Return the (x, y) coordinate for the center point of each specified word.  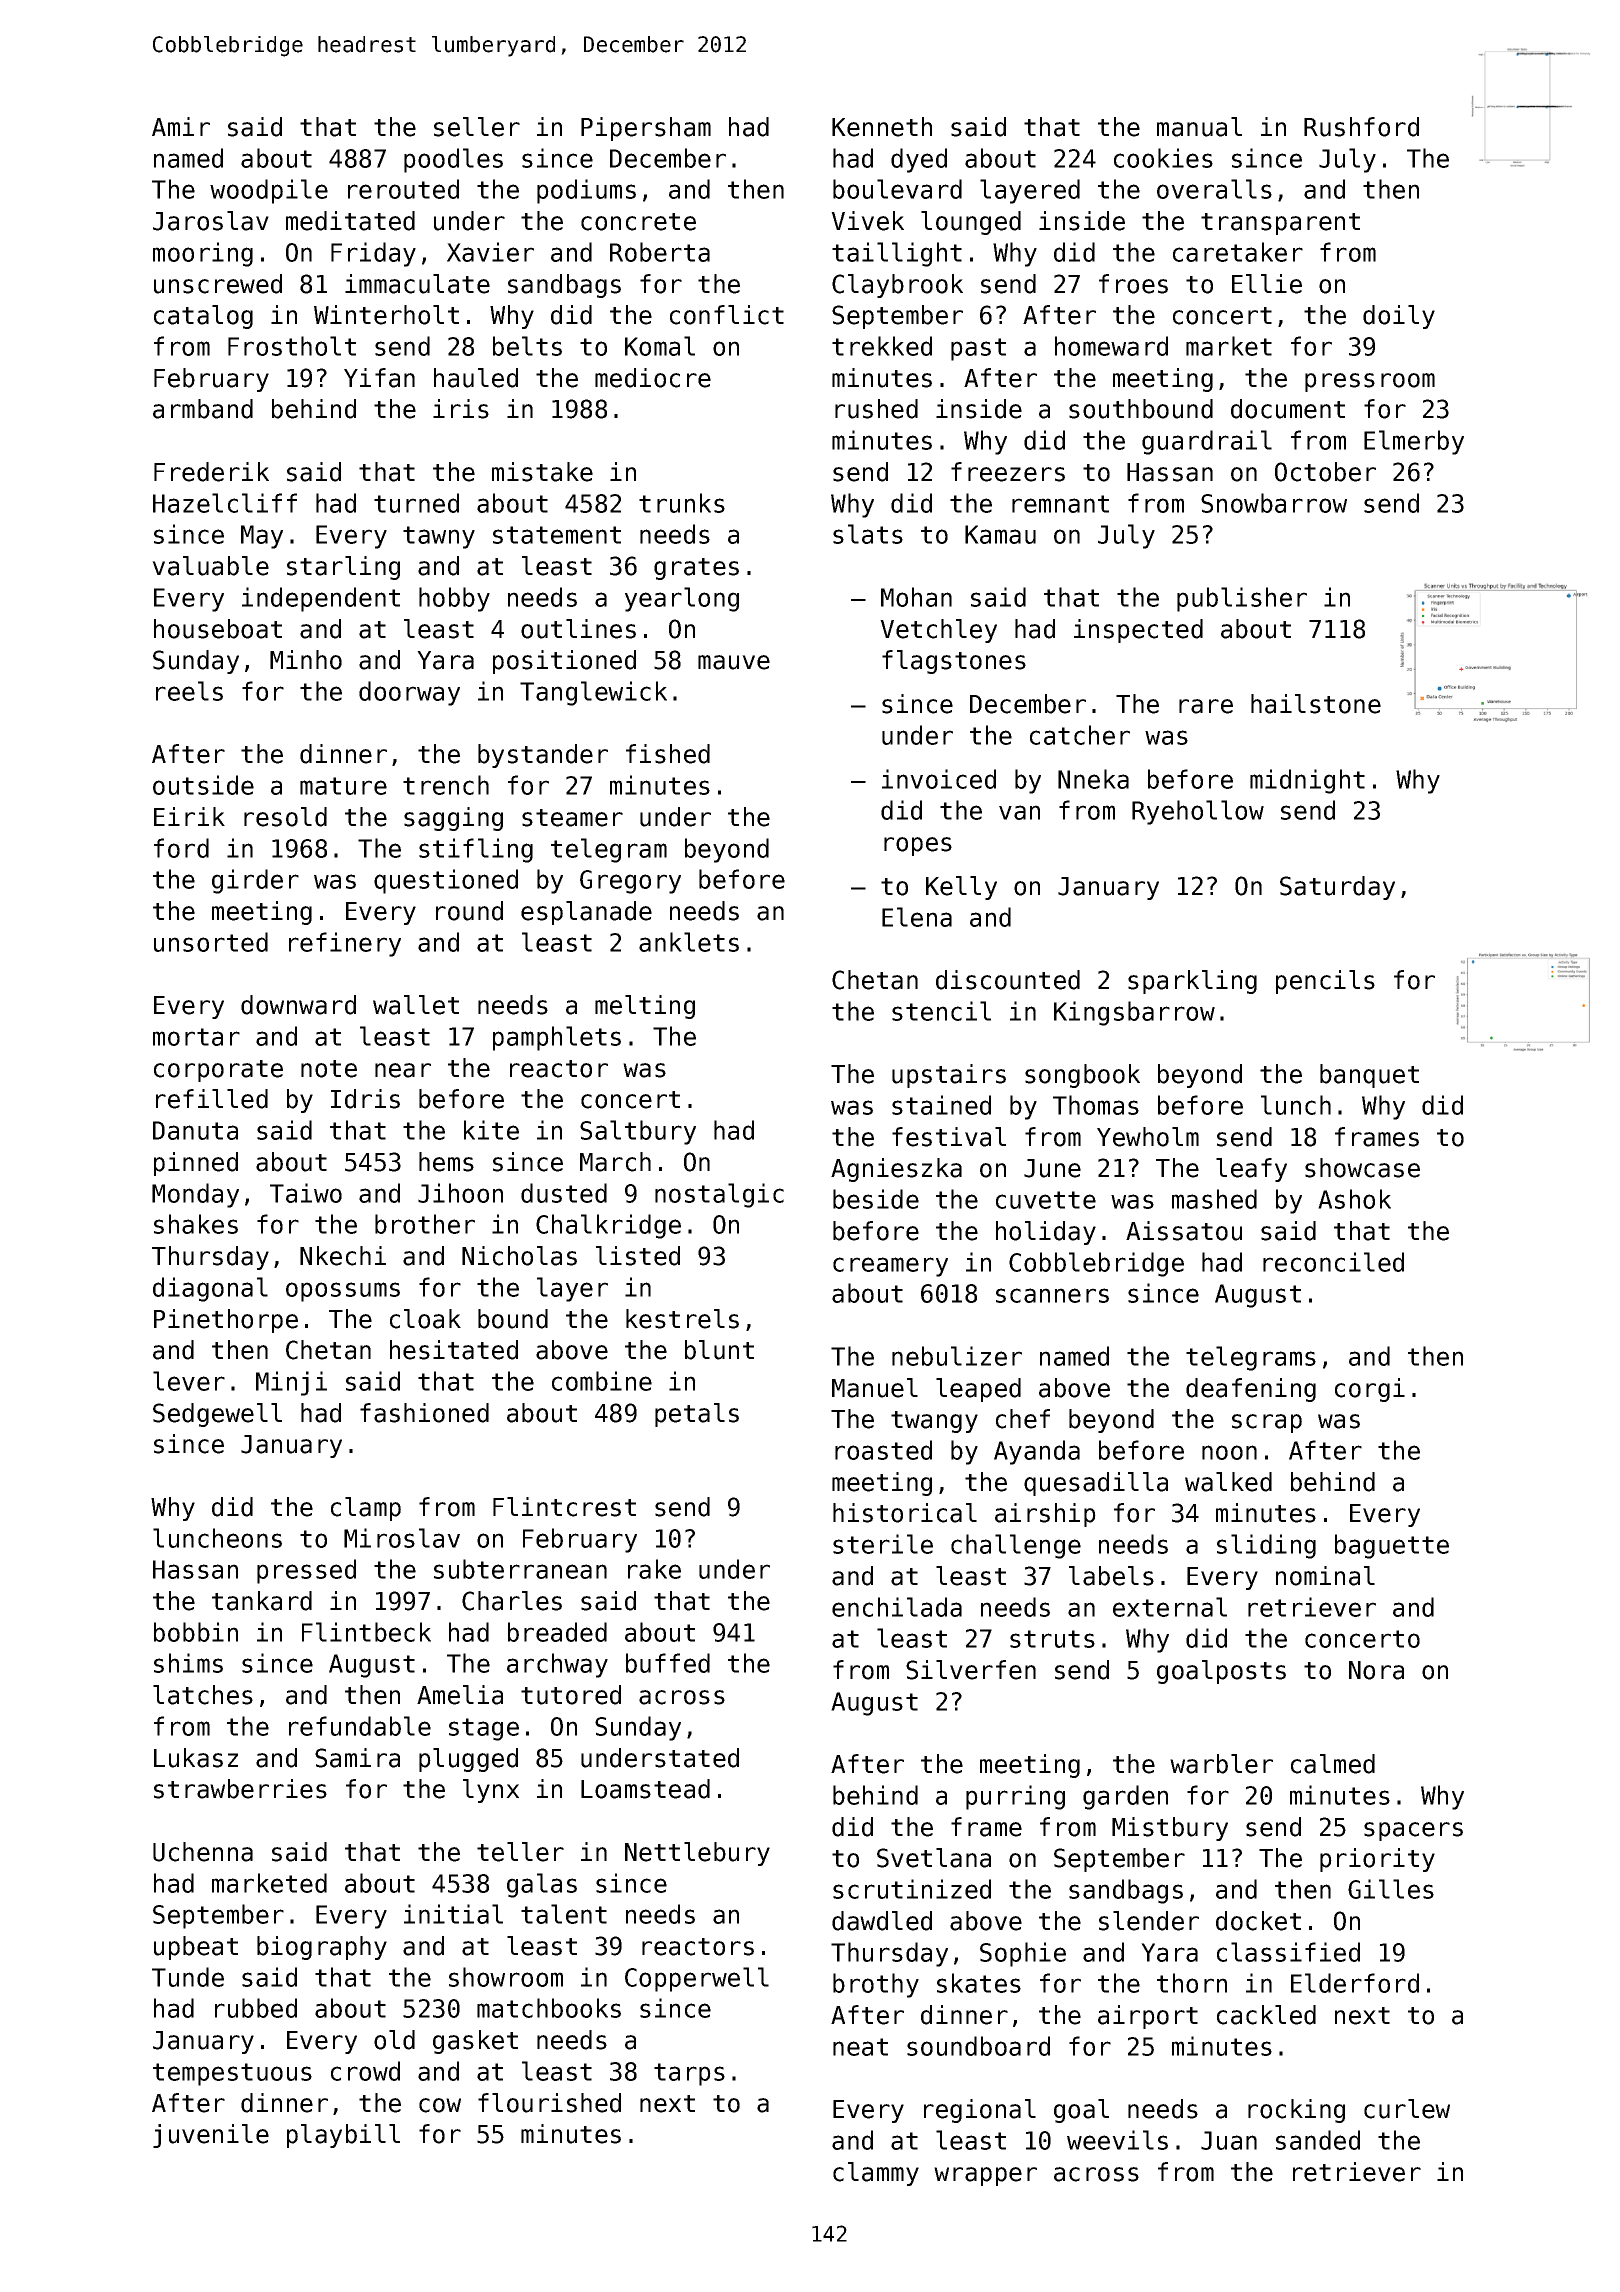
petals (697, 1415)
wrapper (985, 2176)
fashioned (424, 1413)
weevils (1117, 2140)
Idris (365, 1099)
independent (321, 599)
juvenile (211, 2136)
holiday (1046, 1233)
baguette (1392, 1546)
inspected (1138, 631)
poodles (453, 160)
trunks (682, 503)
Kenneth (882, 127)
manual (1199, 127)
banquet (1369, 1076)
